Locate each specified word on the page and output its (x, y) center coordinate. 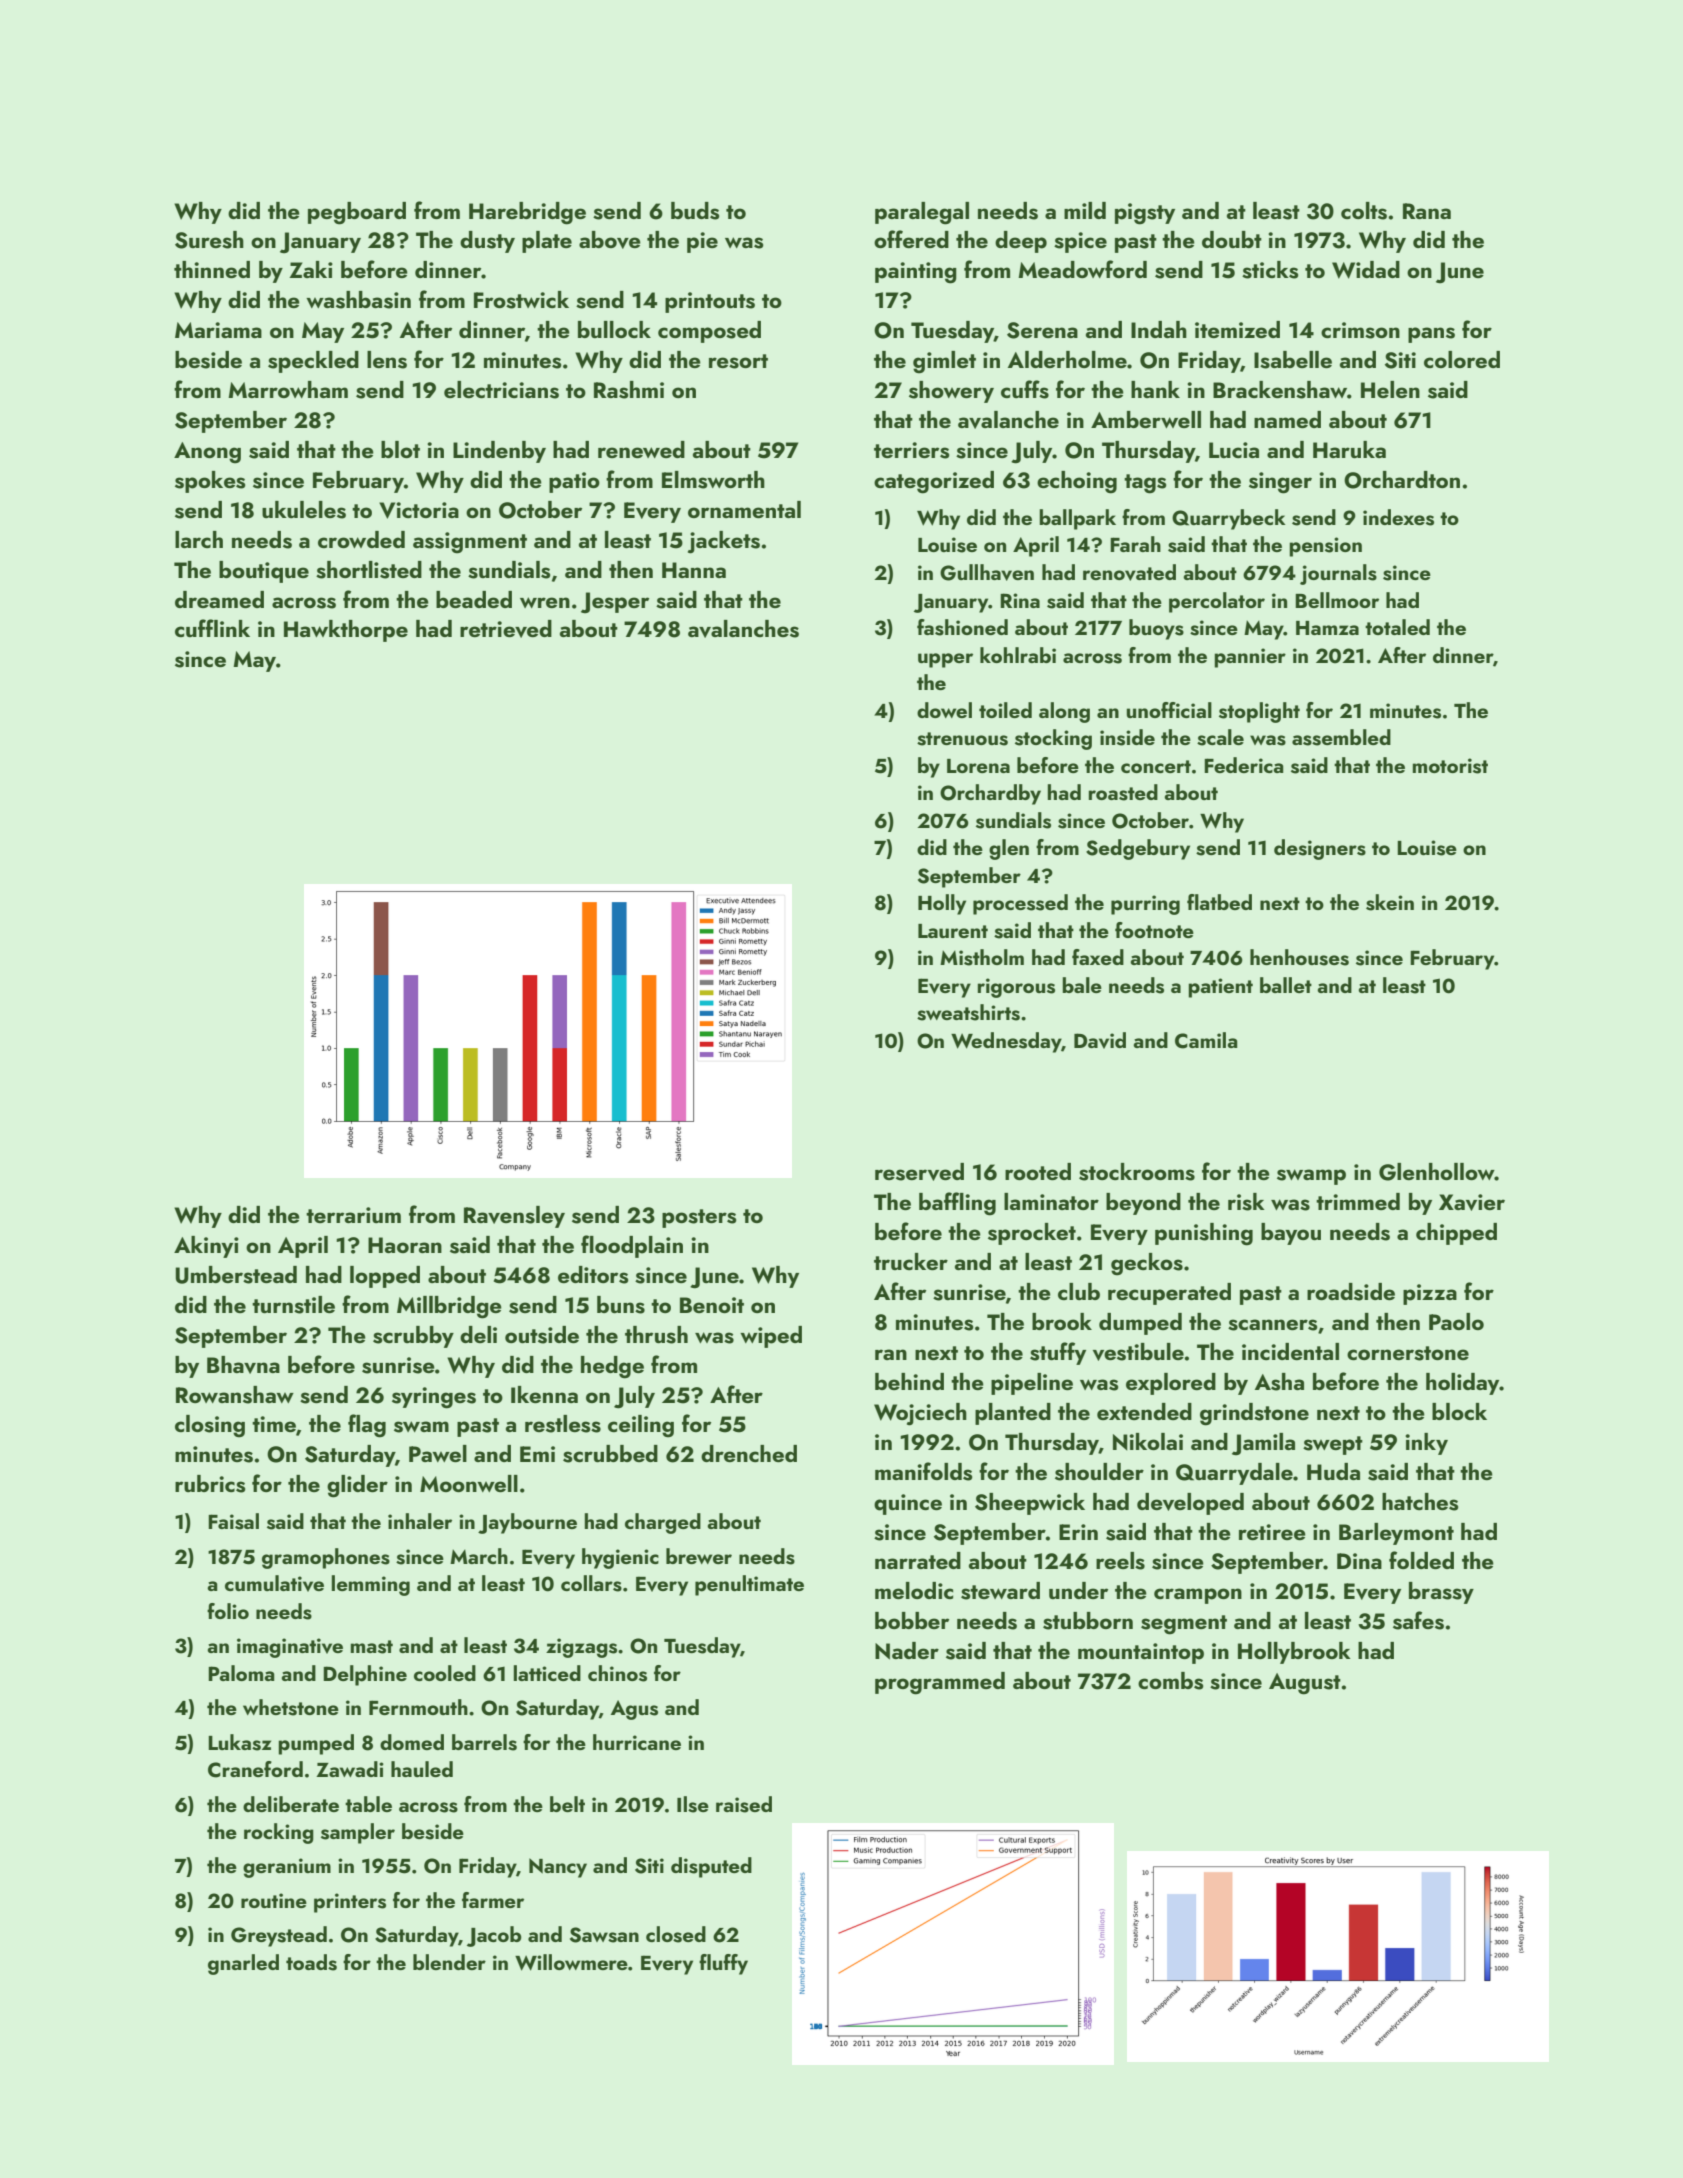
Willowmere (571, 1962)
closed (676, 1934)
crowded (361, 539)
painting (916, 273)
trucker (911, 1261)
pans (1431, 335)
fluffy (723, 1964)
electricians (501, 390)
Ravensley (514, 1217)
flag (367, 1426)
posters (699, 1218)
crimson (1360, 330)
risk (1246, 1202)
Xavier (1472, 1202)
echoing (1077, 482)
